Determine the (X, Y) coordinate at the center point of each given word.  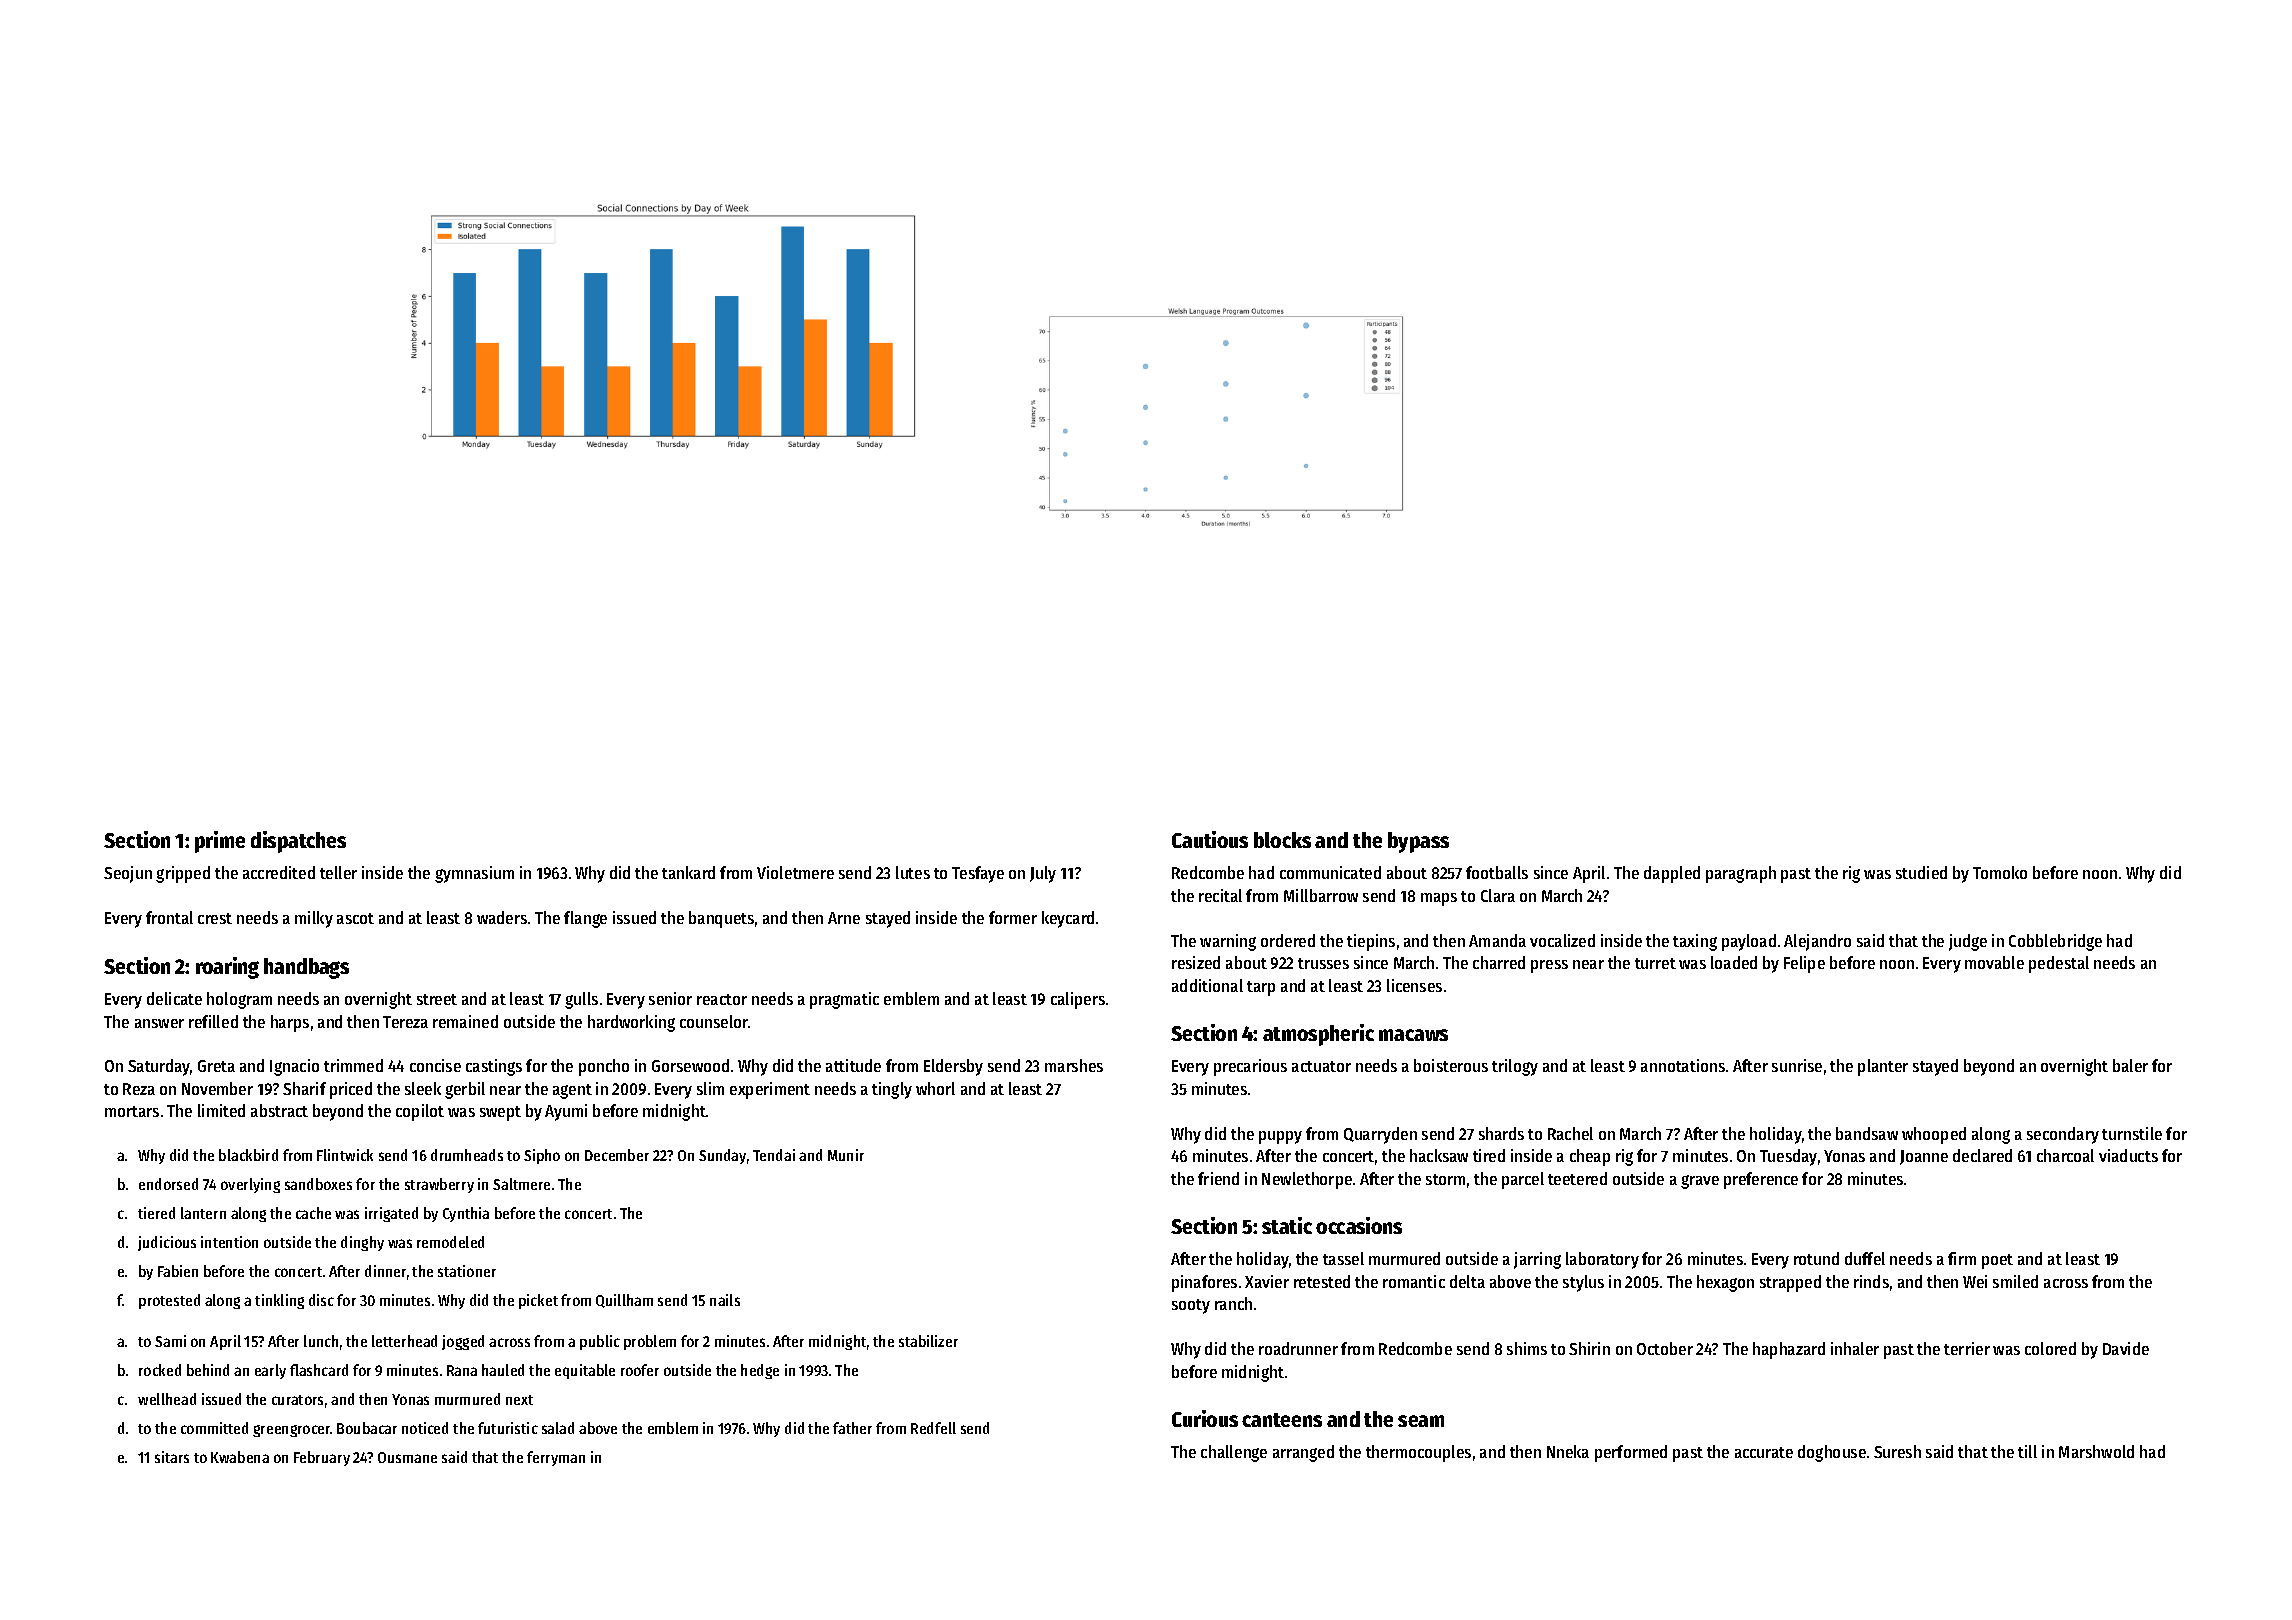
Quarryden (1380, 1135)
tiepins (1371, 942)
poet (1997, 1261)
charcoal (2065, 1155)
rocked (160, 1370)
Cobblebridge (2055, 942)
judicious (167, 1243)
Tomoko (2000, 872)
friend (1218, 1178)
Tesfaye (978, 874)
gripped (183, 874)
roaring (227, 968)
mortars (132, 1111)
